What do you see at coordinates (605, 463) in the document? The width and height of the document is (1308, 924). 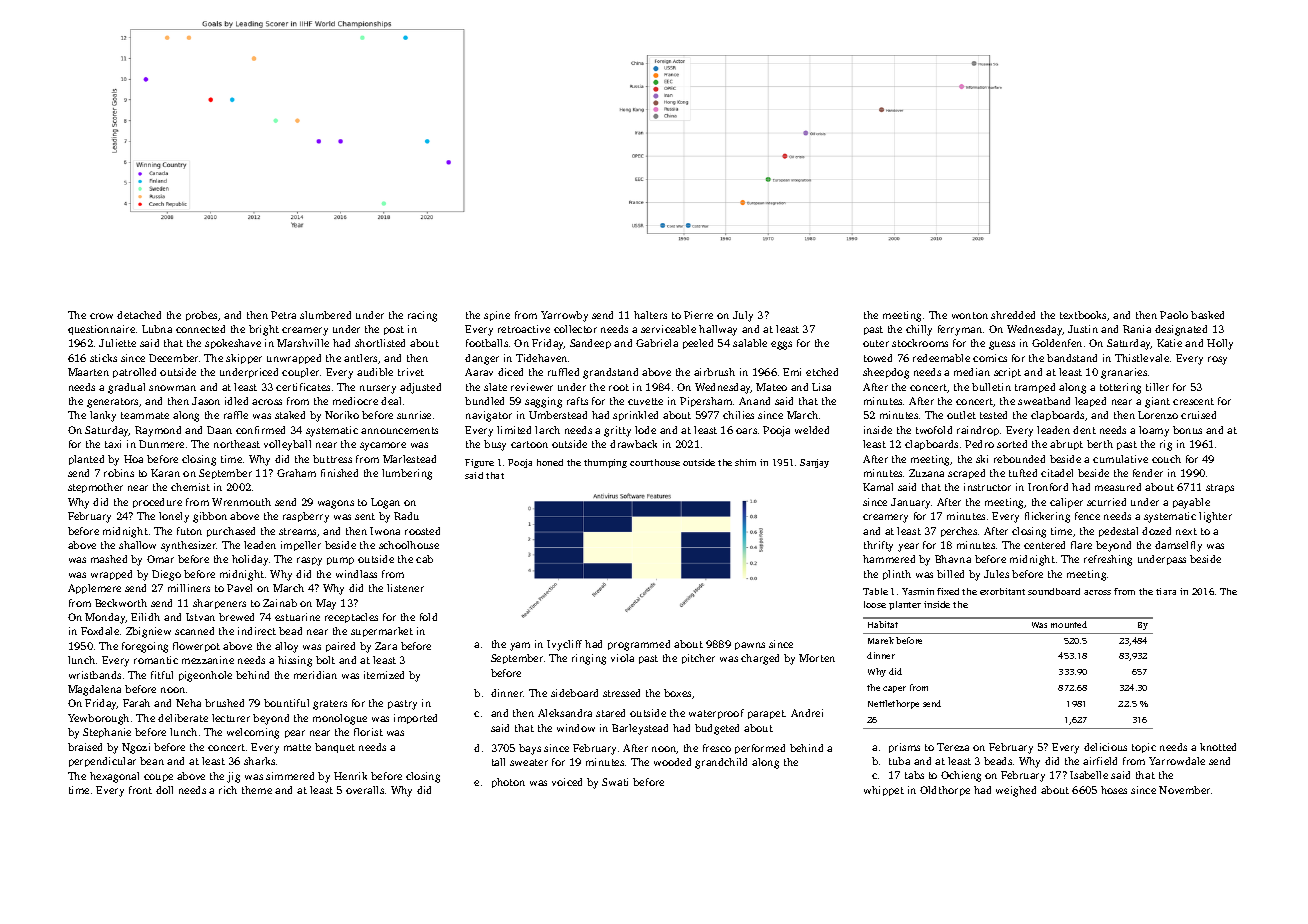 I see `thumping` at bounding box center [605, 463].
